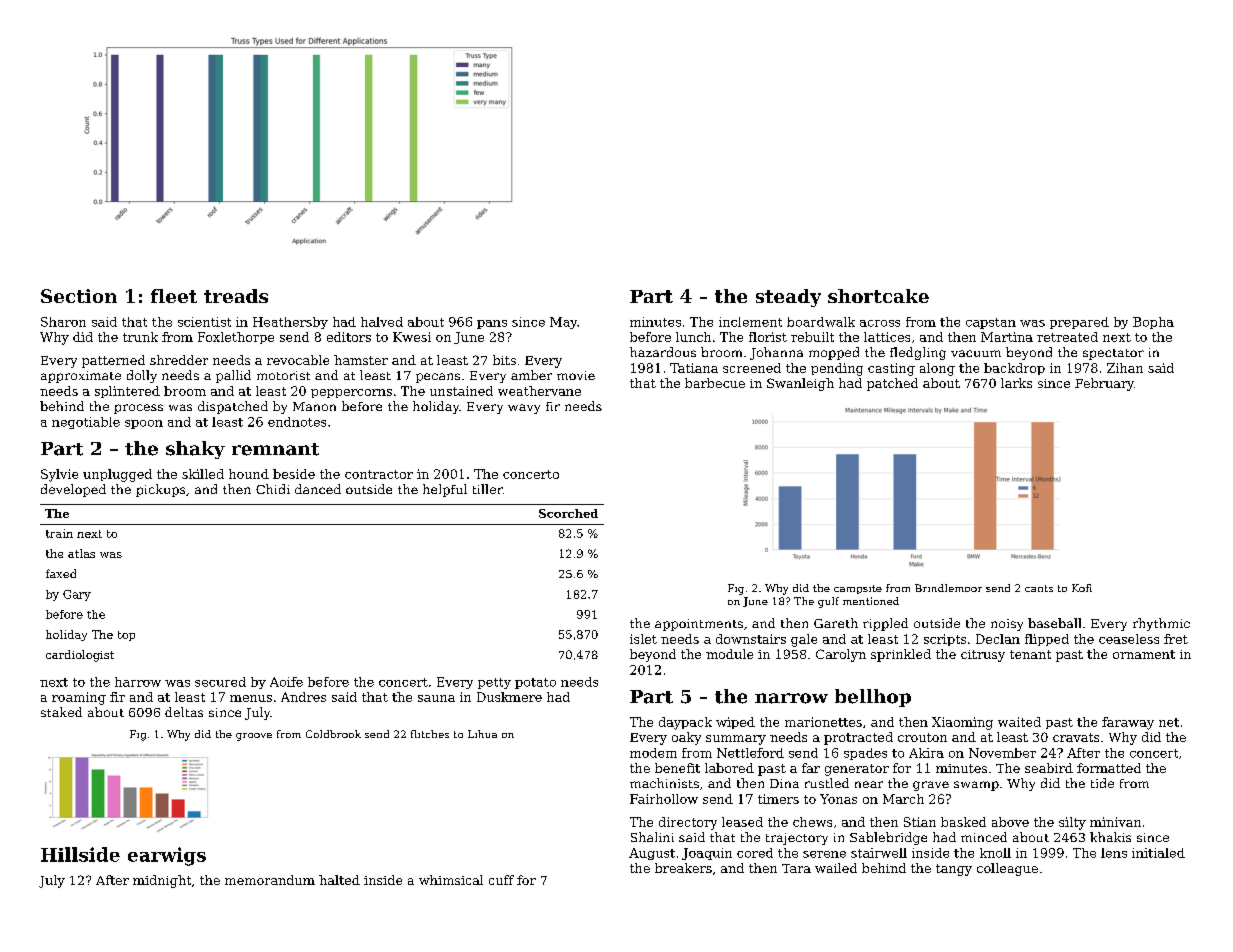  I want to click on Scorched, so click(568, 513).
